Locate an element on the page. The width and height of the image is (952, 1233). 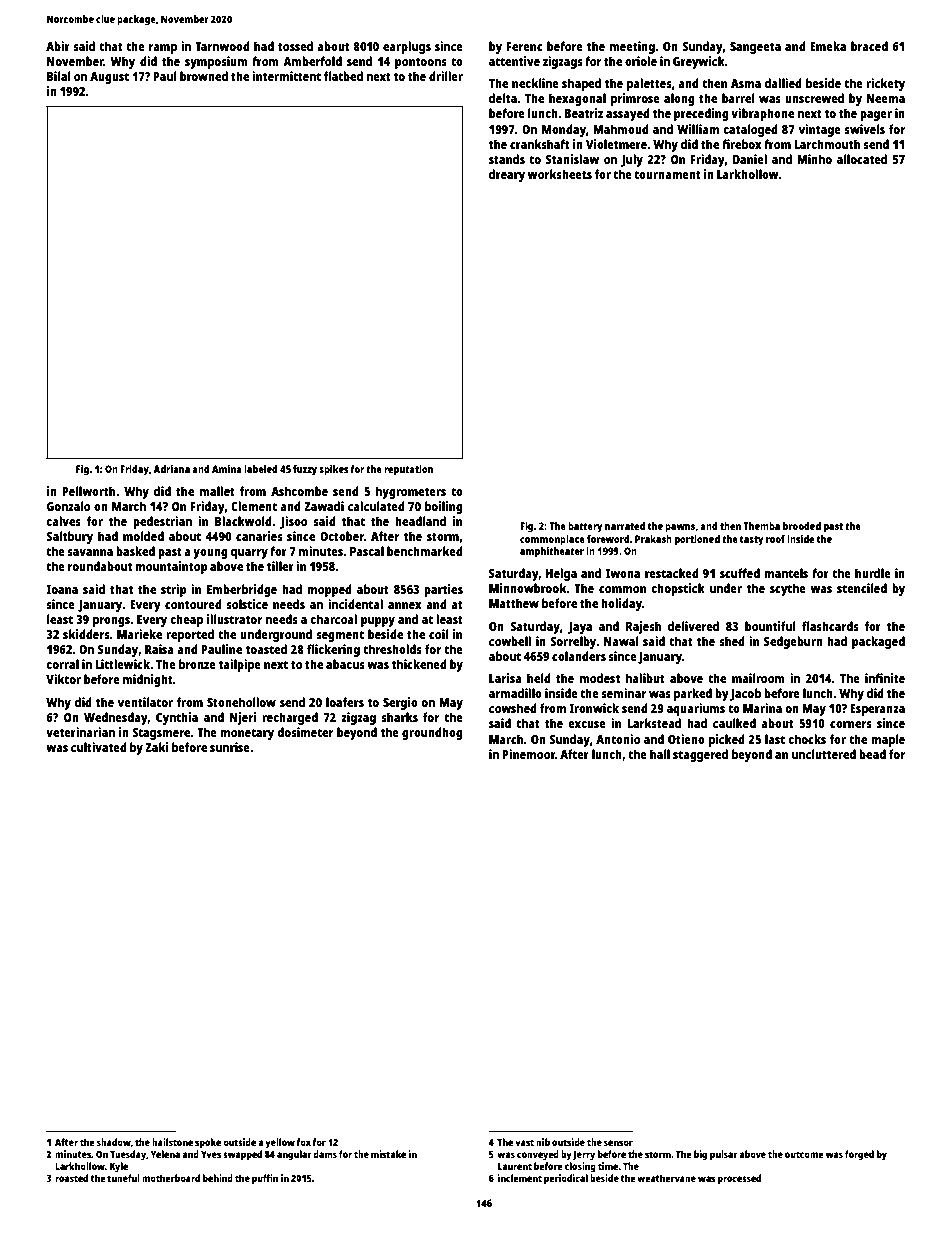
delta is located at coordinates (503, 98).
